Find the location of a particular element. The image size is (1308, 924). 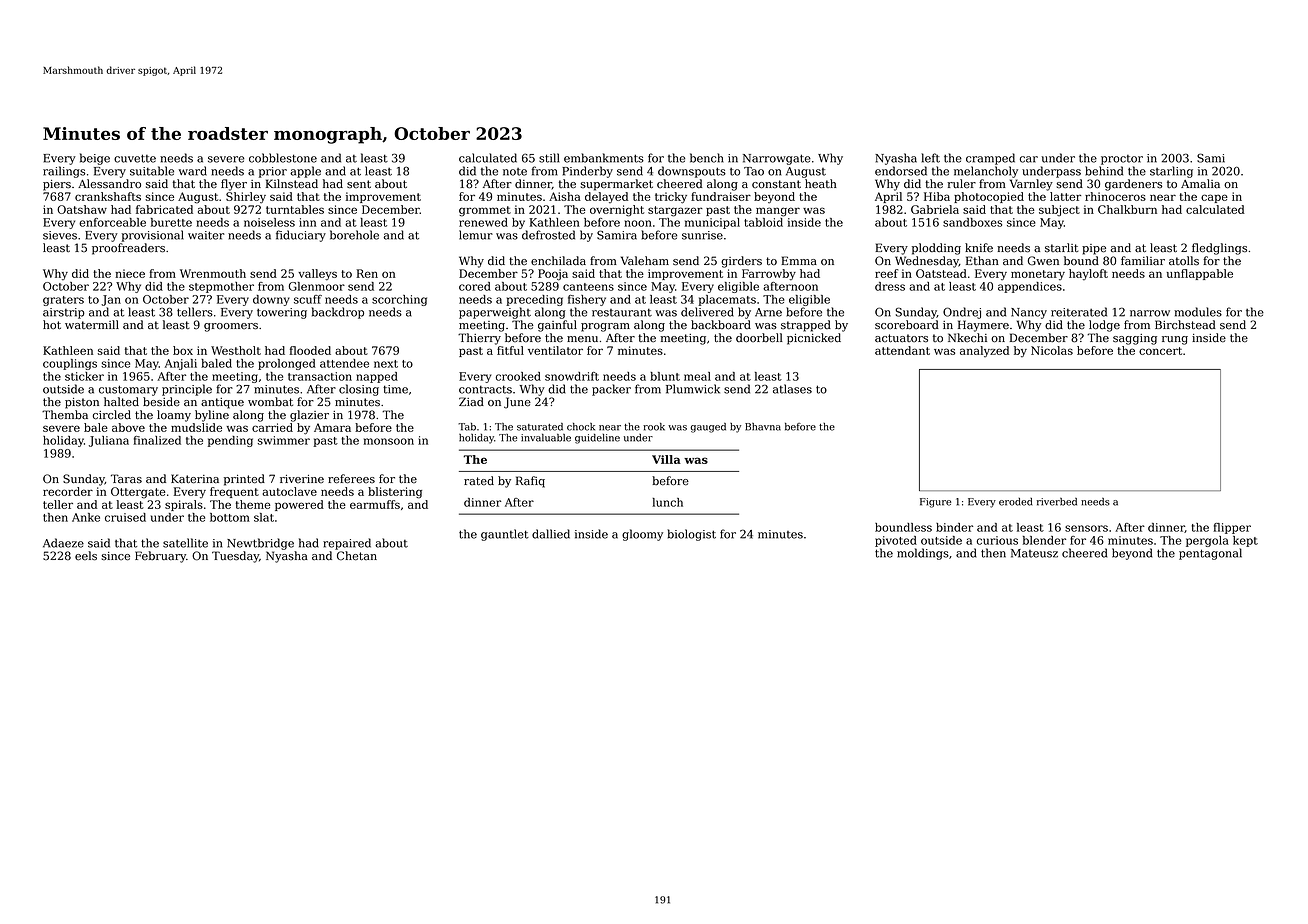

eroded is located at coordinates (1015, 502).
